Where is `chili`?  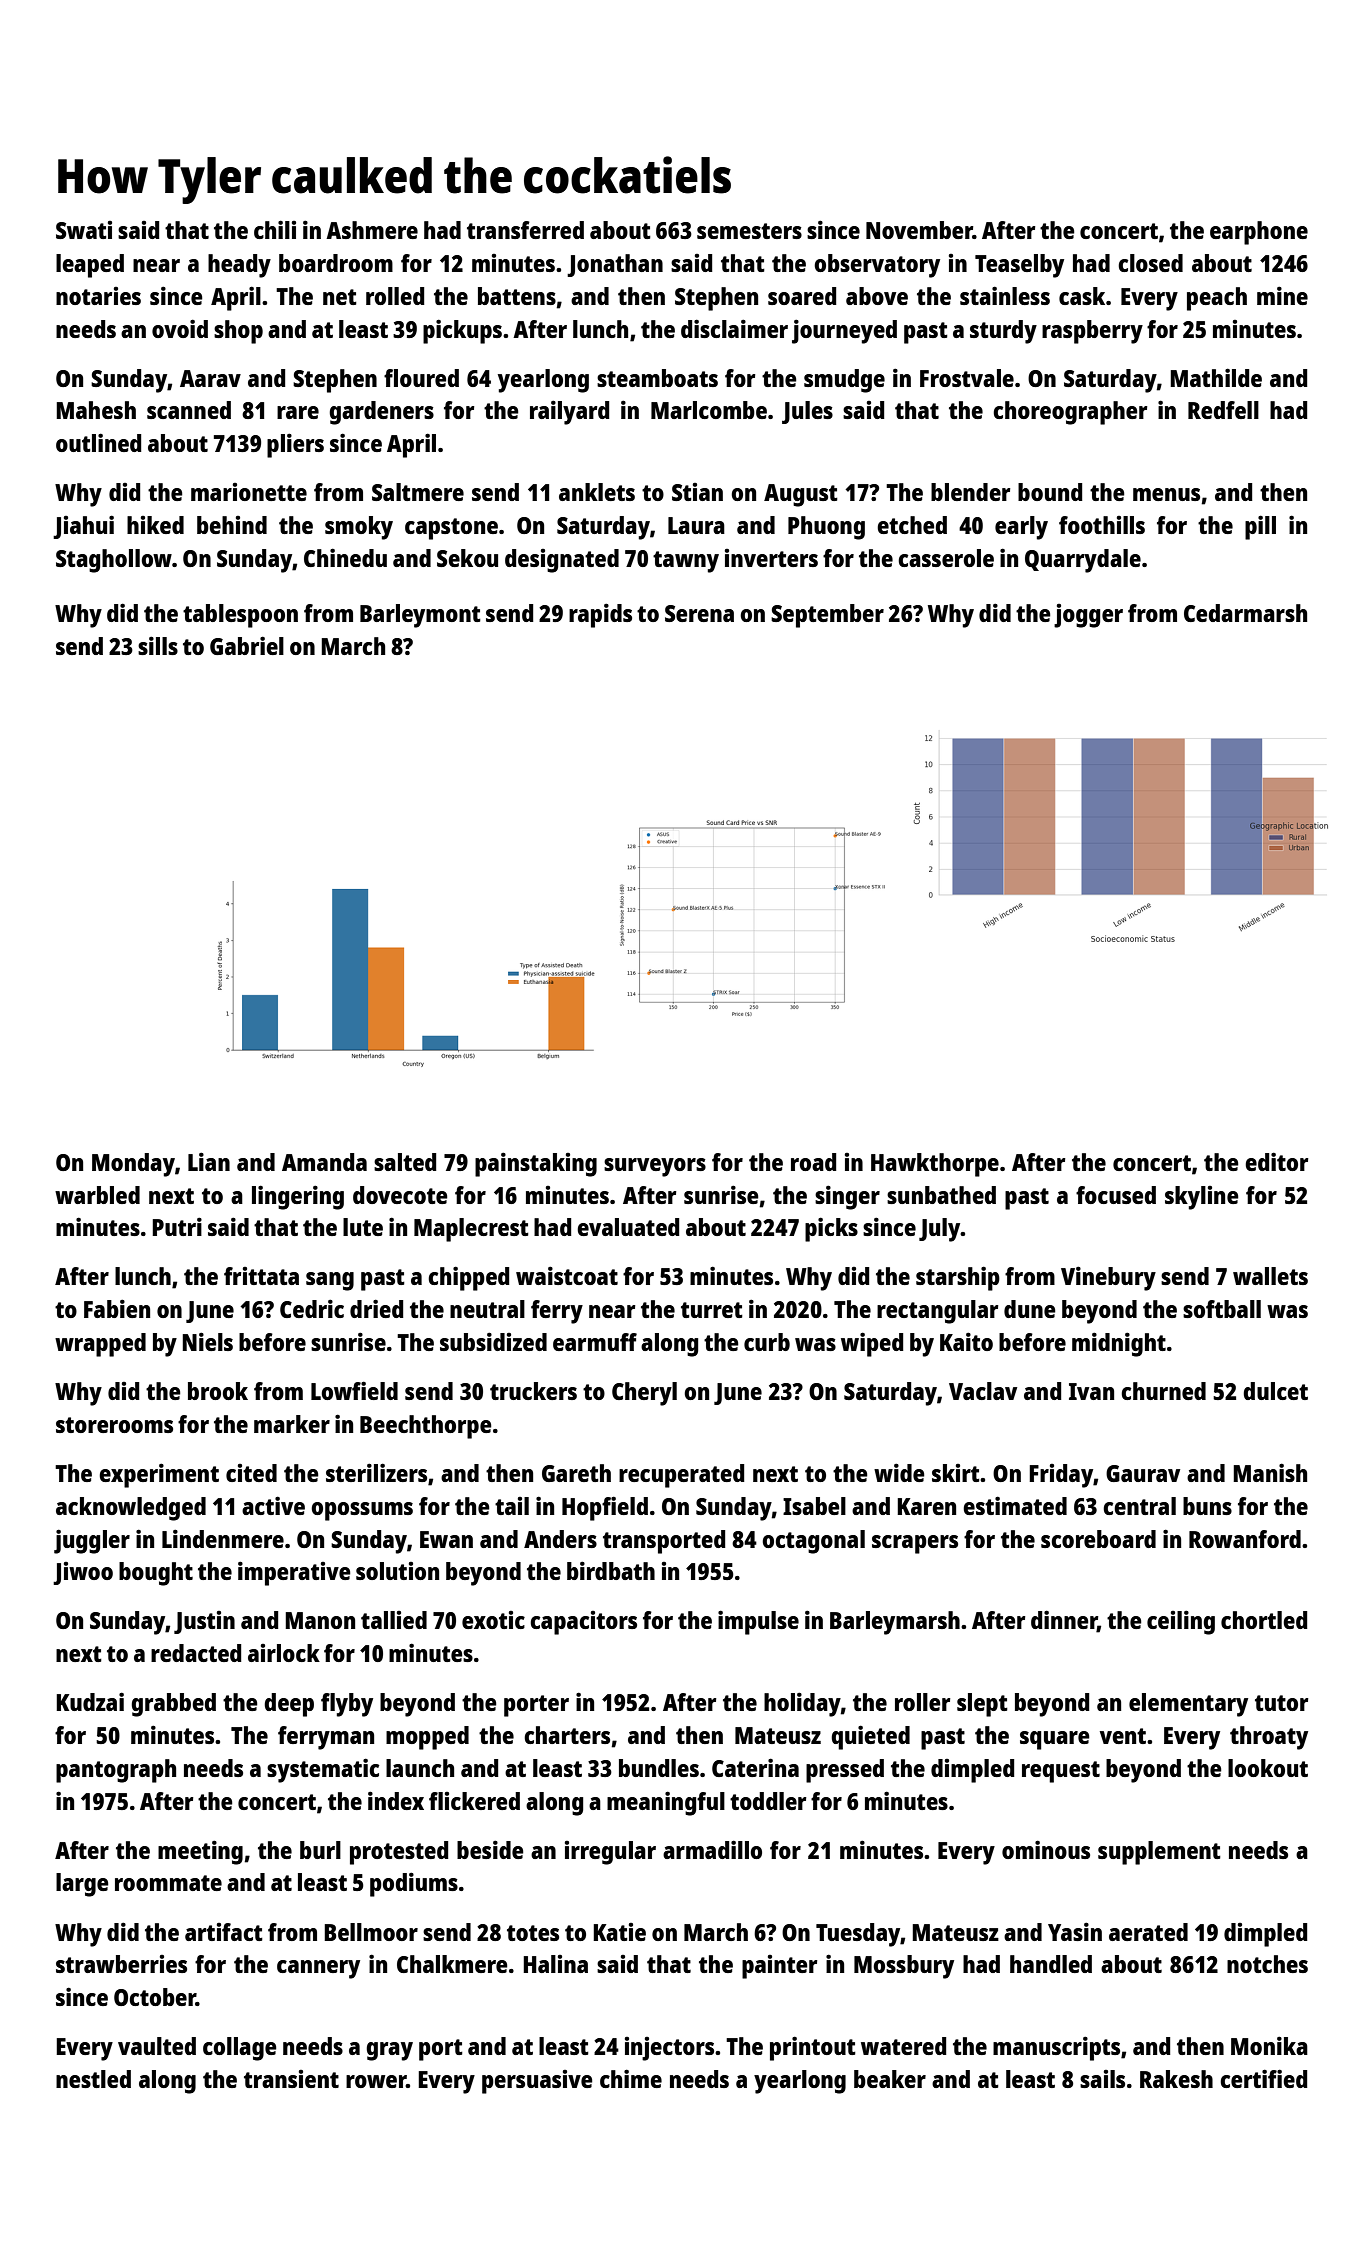 chili is located at coordinates (275, 229).
